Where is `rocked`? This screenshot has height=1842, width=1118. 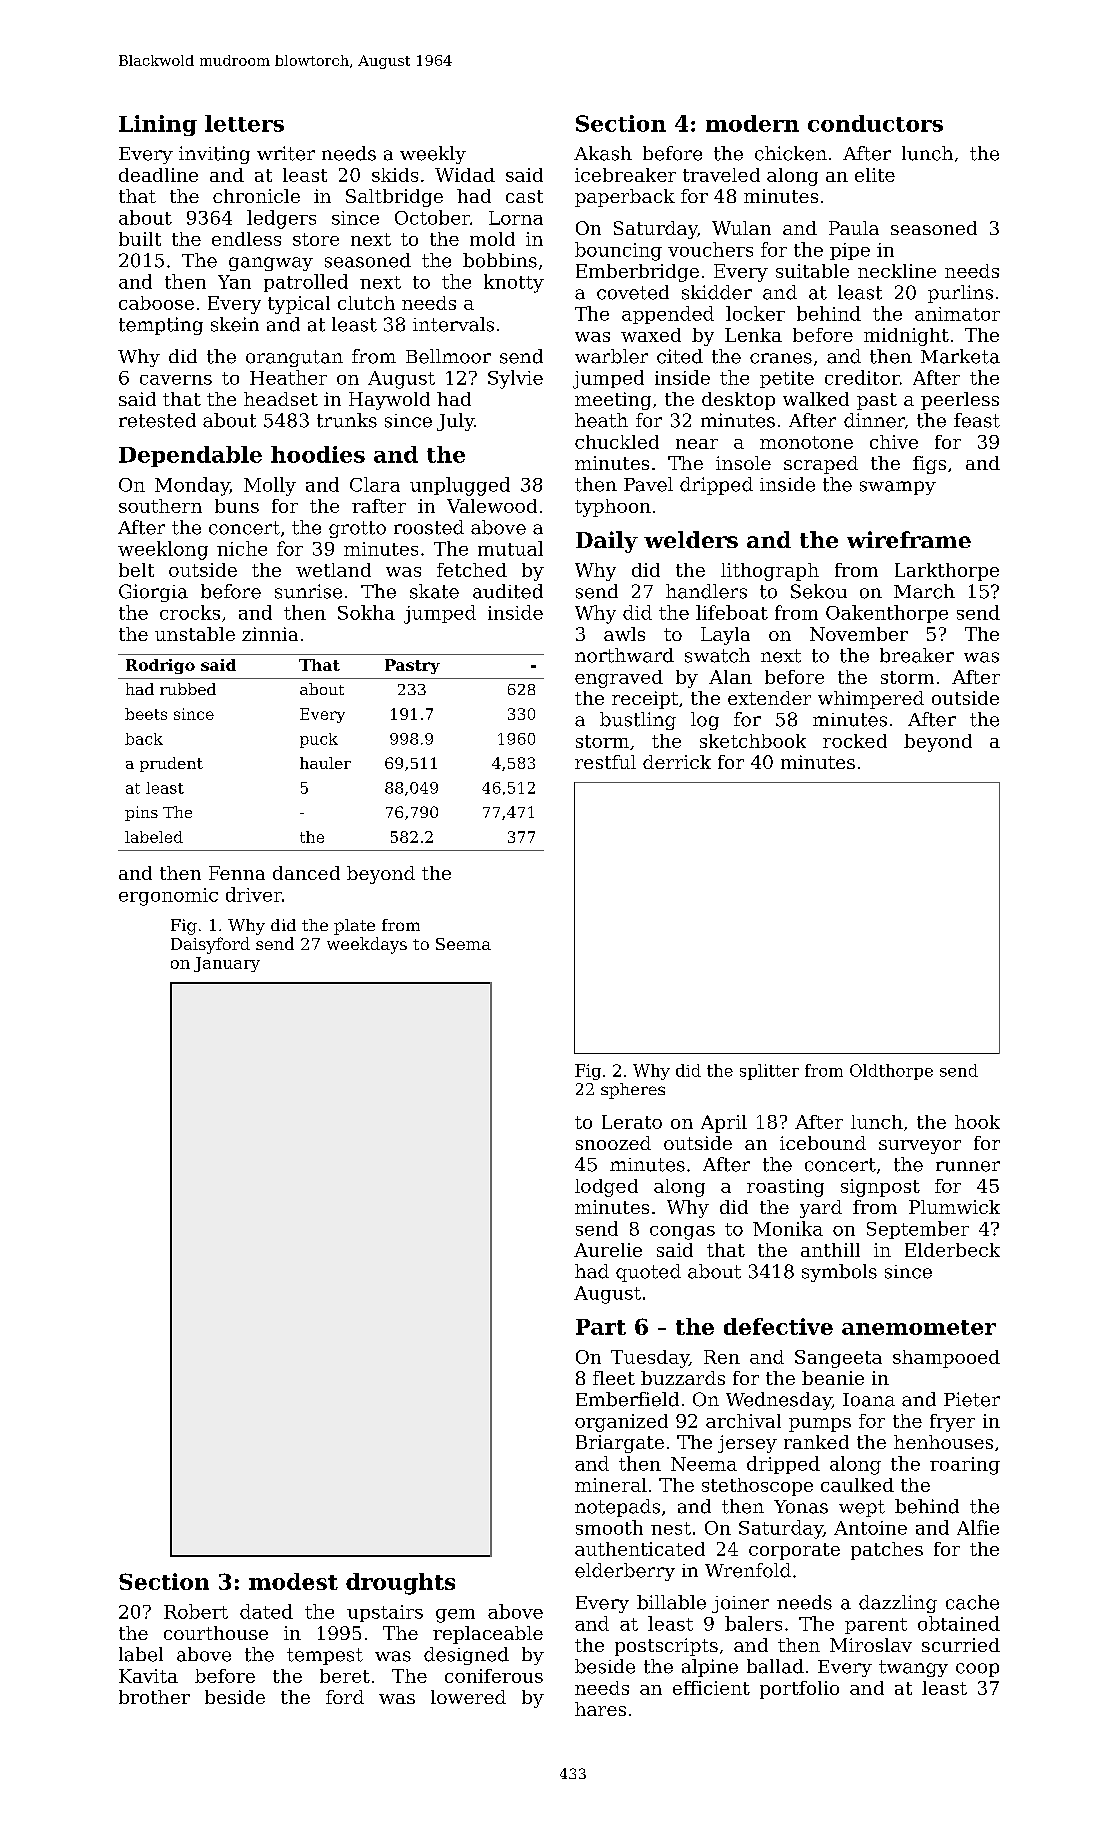
rocked is located at coordinates (855, 741).
